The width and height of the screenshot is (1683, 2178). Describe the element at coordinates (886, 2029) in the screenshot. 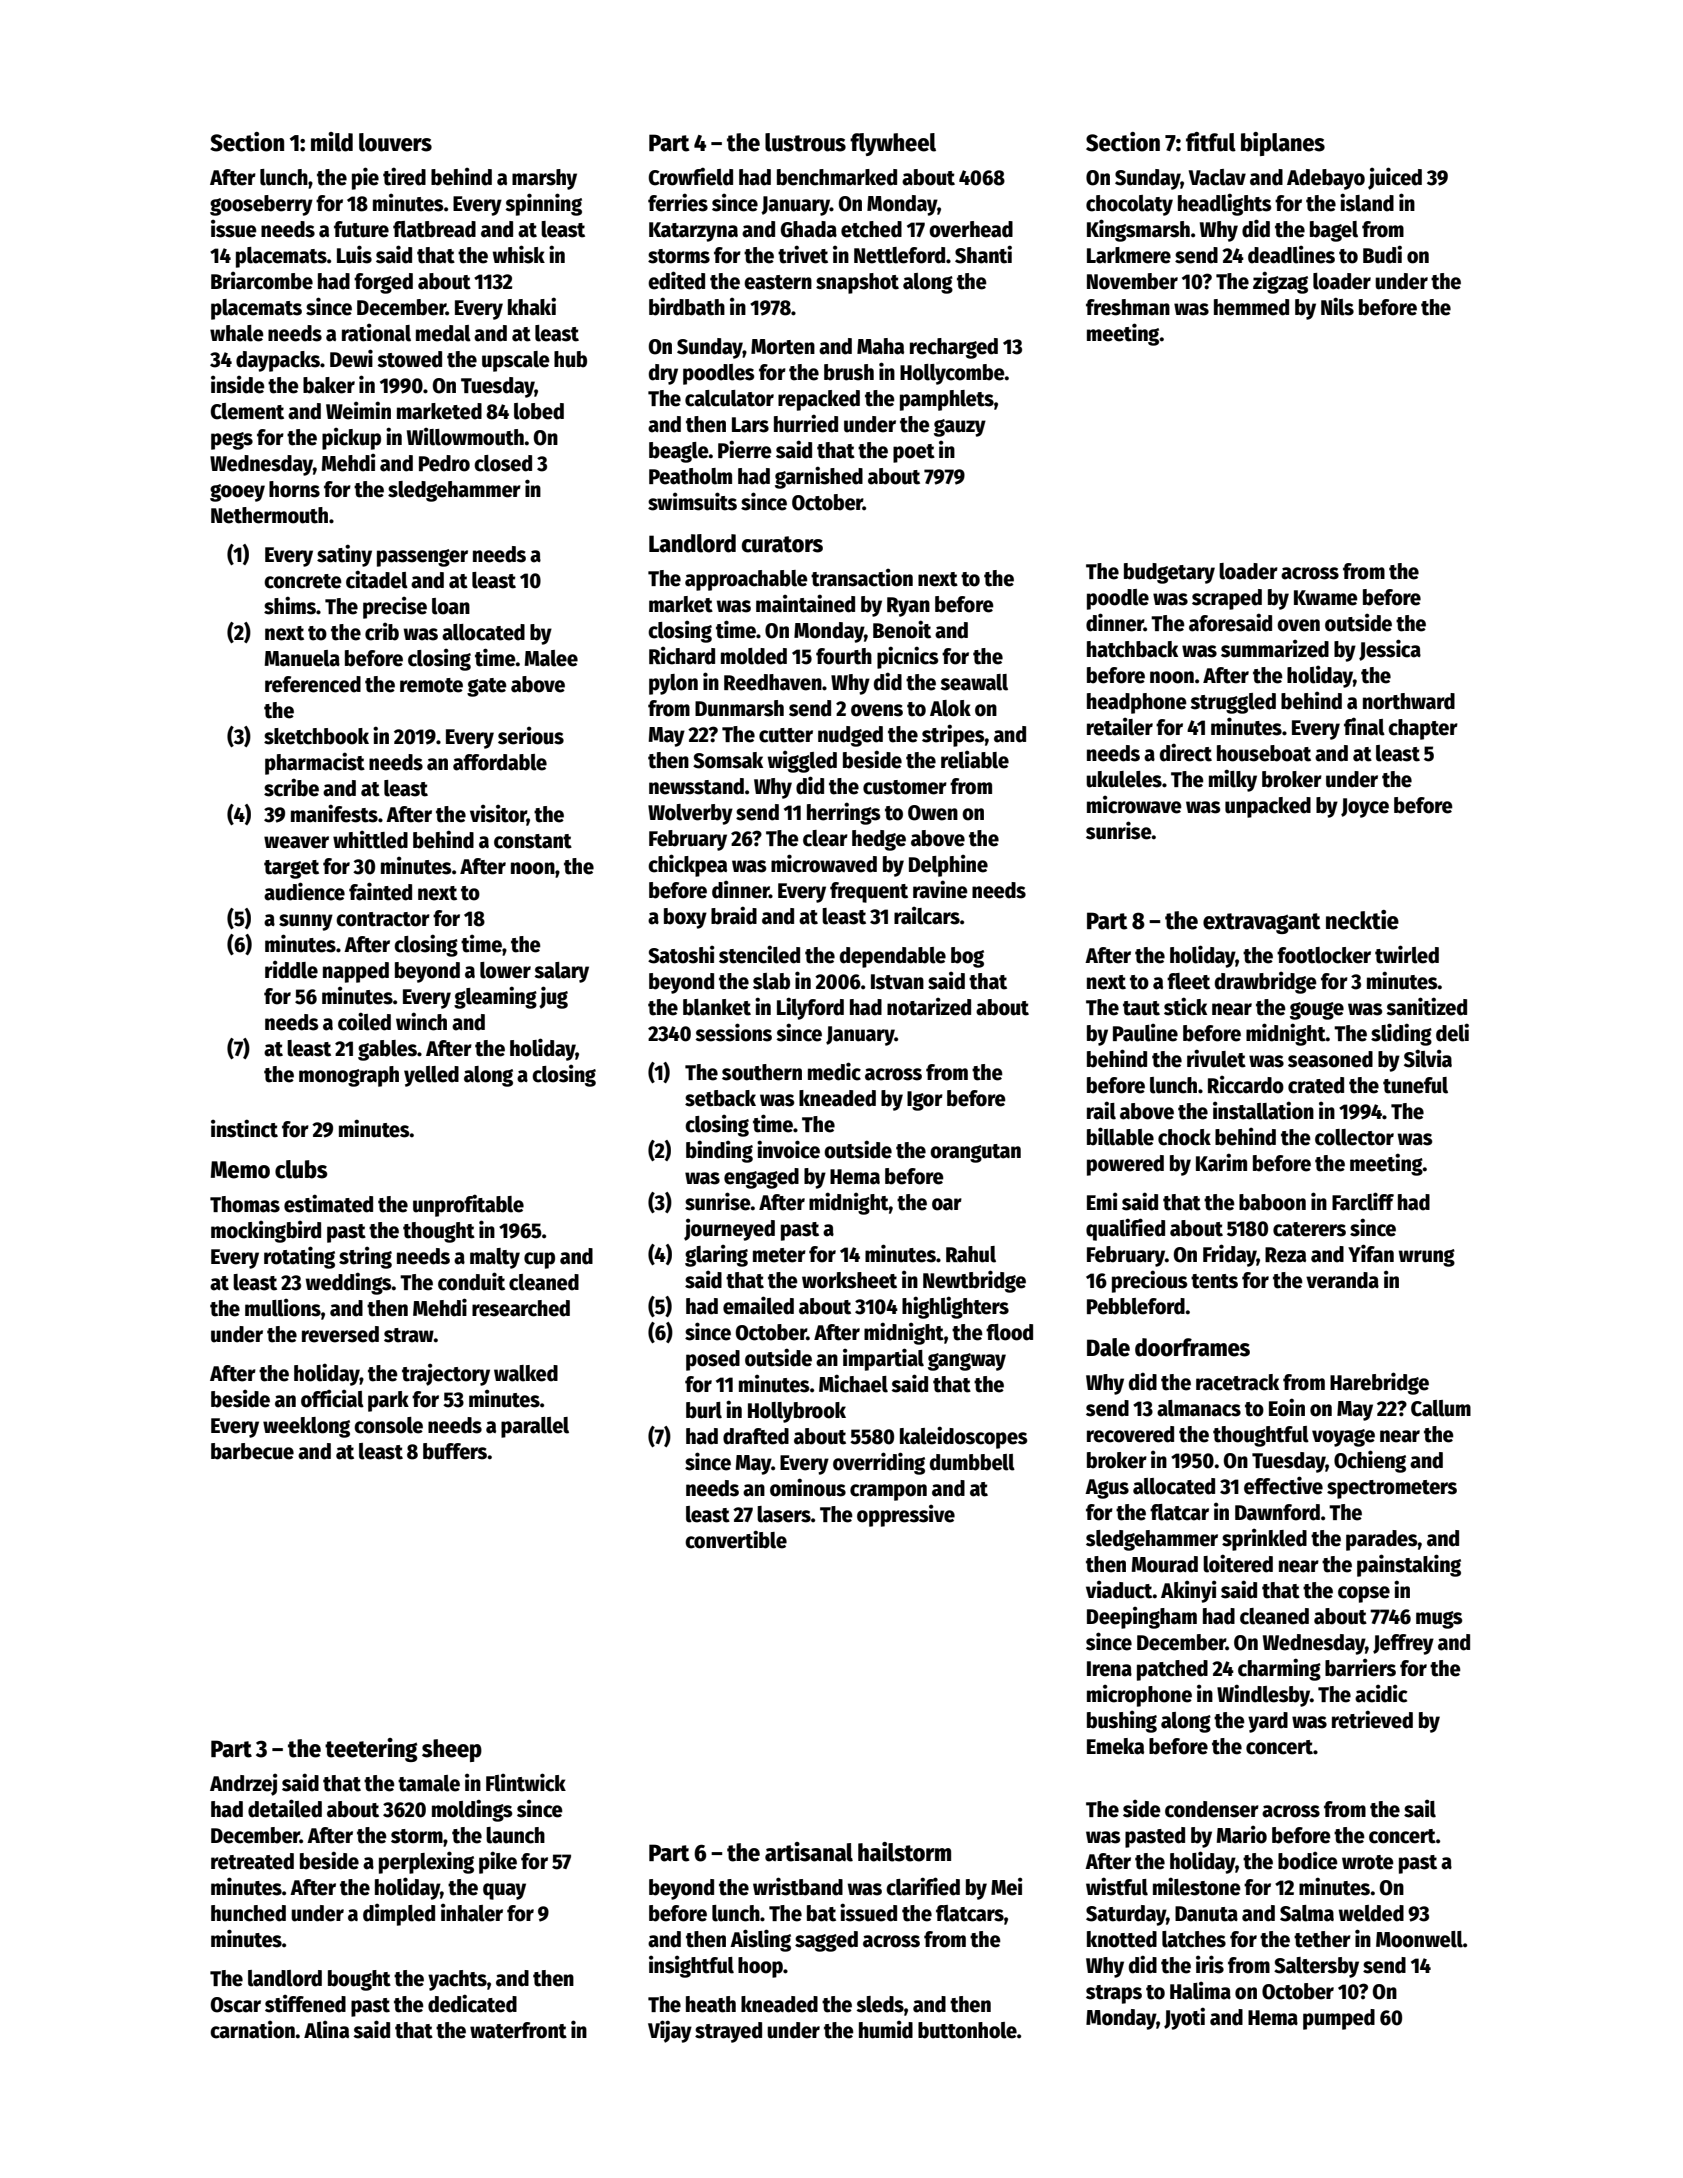

I see `humid` at that location.
